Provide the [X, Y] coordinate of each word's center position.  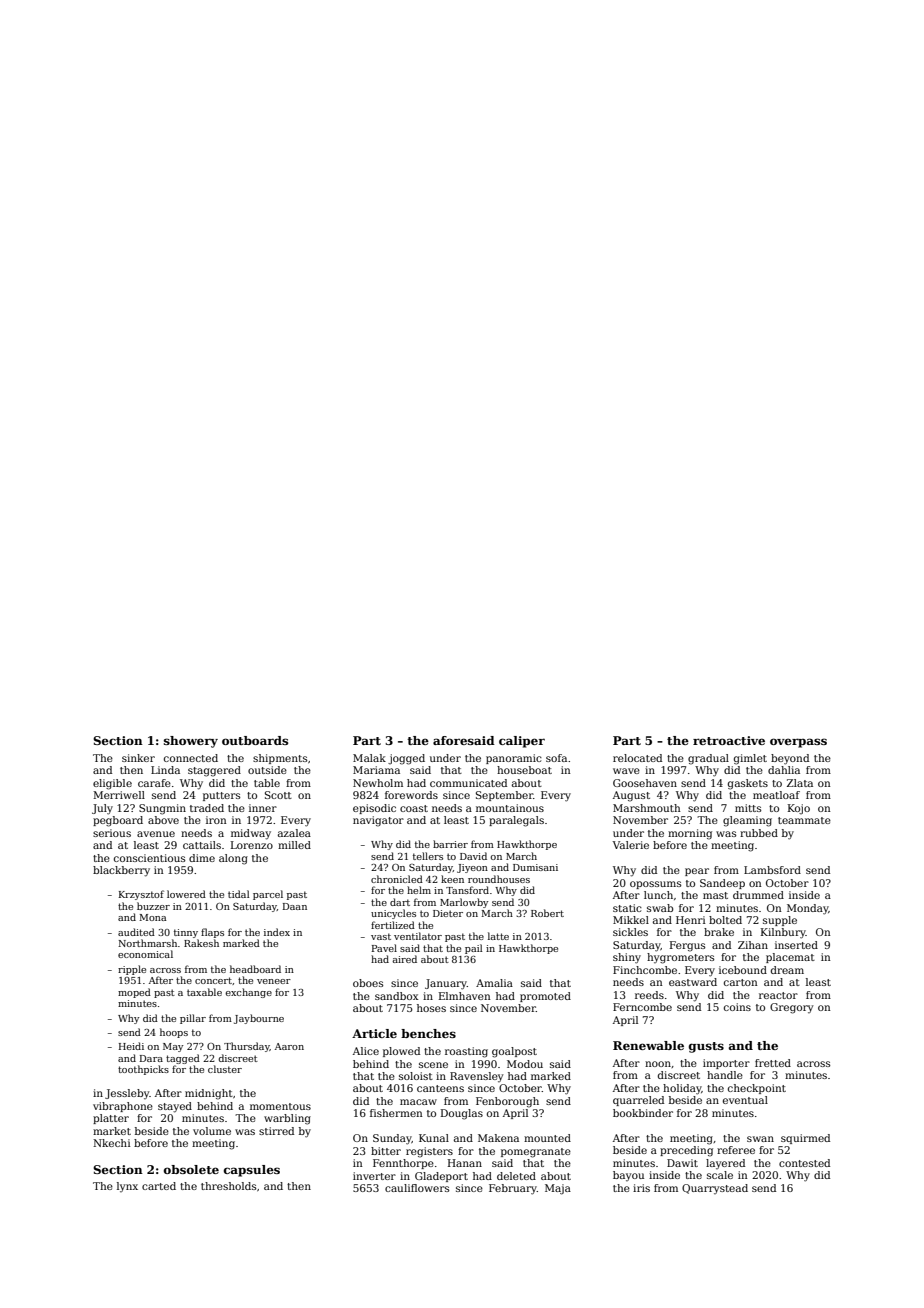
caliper [522, 742]
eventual [745, 1100]
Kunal [434, 1138]
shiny [627, 958]
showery [191, 742]
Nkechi [111, 1143]
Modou [525, 1064]
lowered [186, 894]
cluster [225, 1069]
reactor [778, 995]
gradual [708, 759]
